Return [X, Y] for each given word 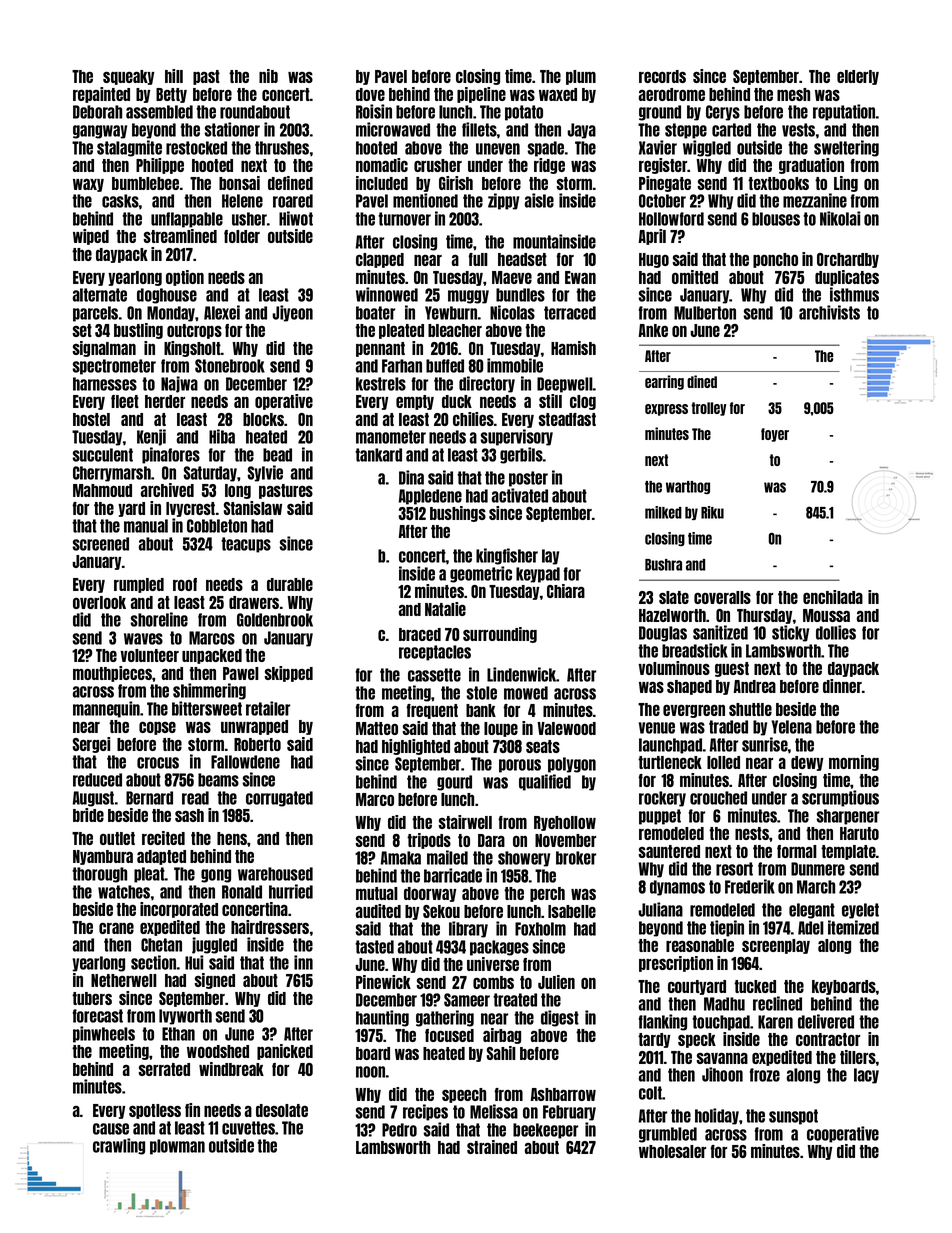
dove [370, 94]
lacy [866, 1076]
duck [457, 401]
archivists [829, 312]
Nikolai [840, 218]
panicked [285, 1052]
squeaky [128, 77]
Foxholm [540, 929]
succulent [102, 455]
